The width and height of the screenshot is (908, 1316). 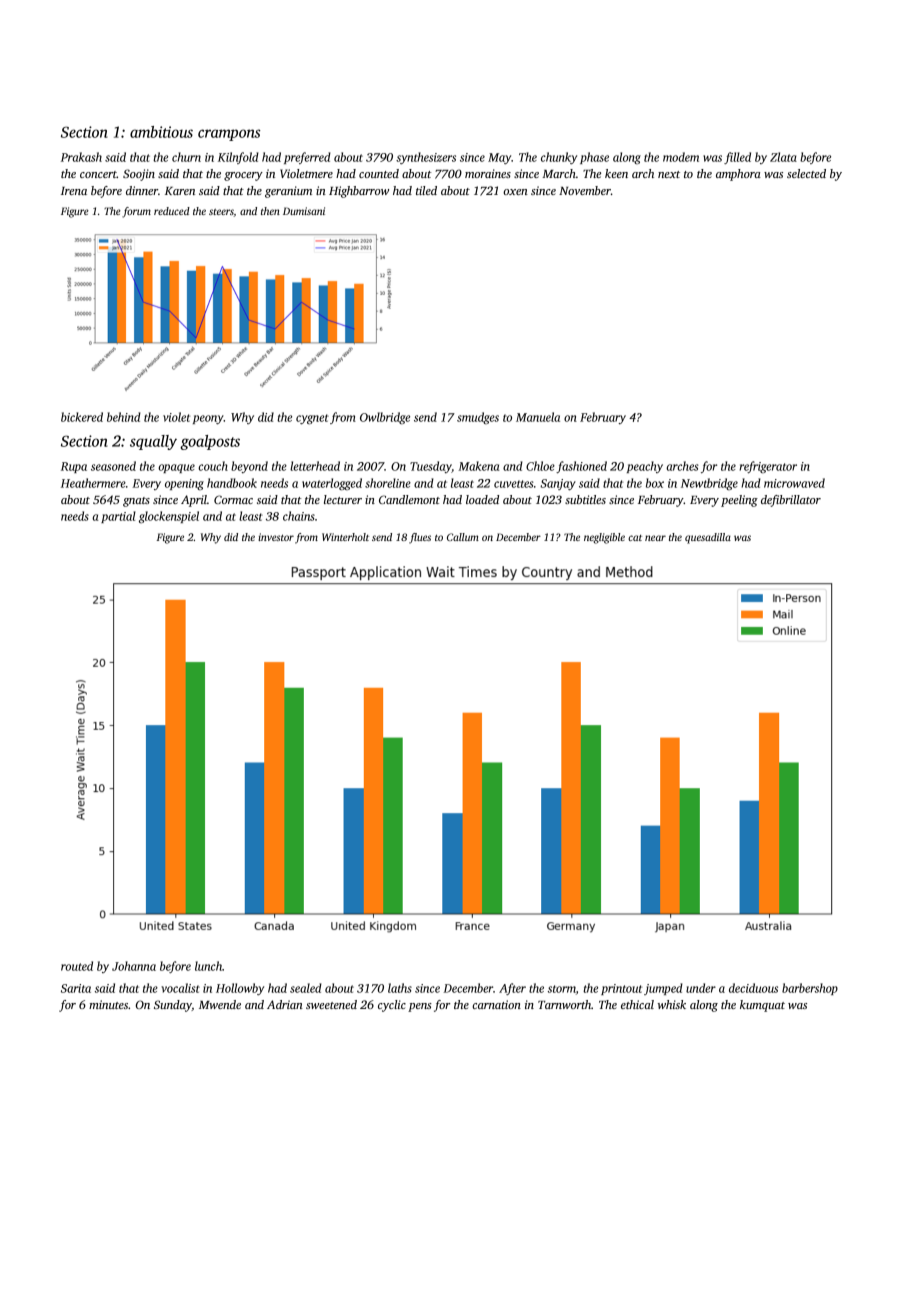 I want to click on Cormac, so click(x=233, y=499).
